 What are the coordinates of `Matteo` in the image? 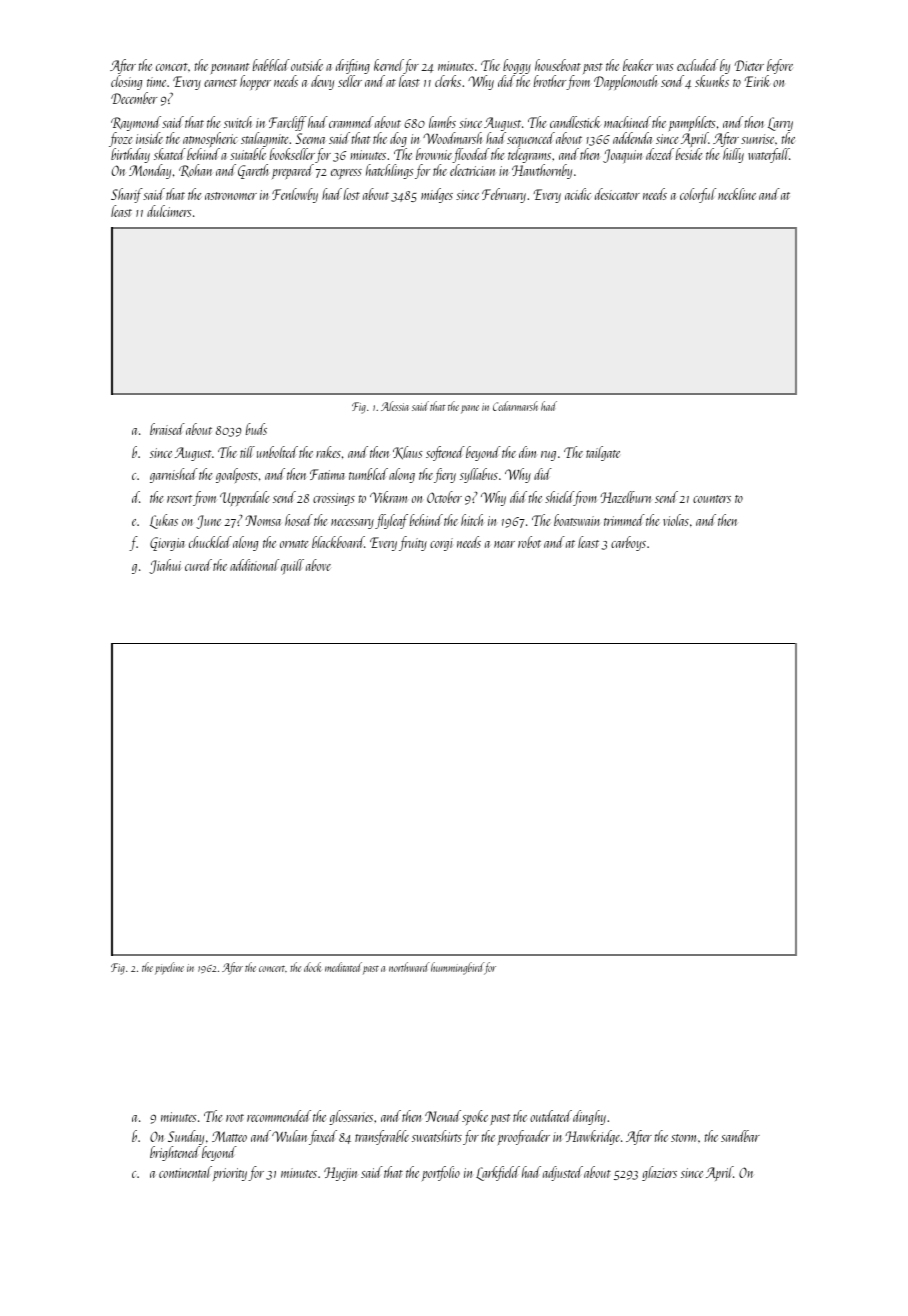 It's located at (229, 1136).
